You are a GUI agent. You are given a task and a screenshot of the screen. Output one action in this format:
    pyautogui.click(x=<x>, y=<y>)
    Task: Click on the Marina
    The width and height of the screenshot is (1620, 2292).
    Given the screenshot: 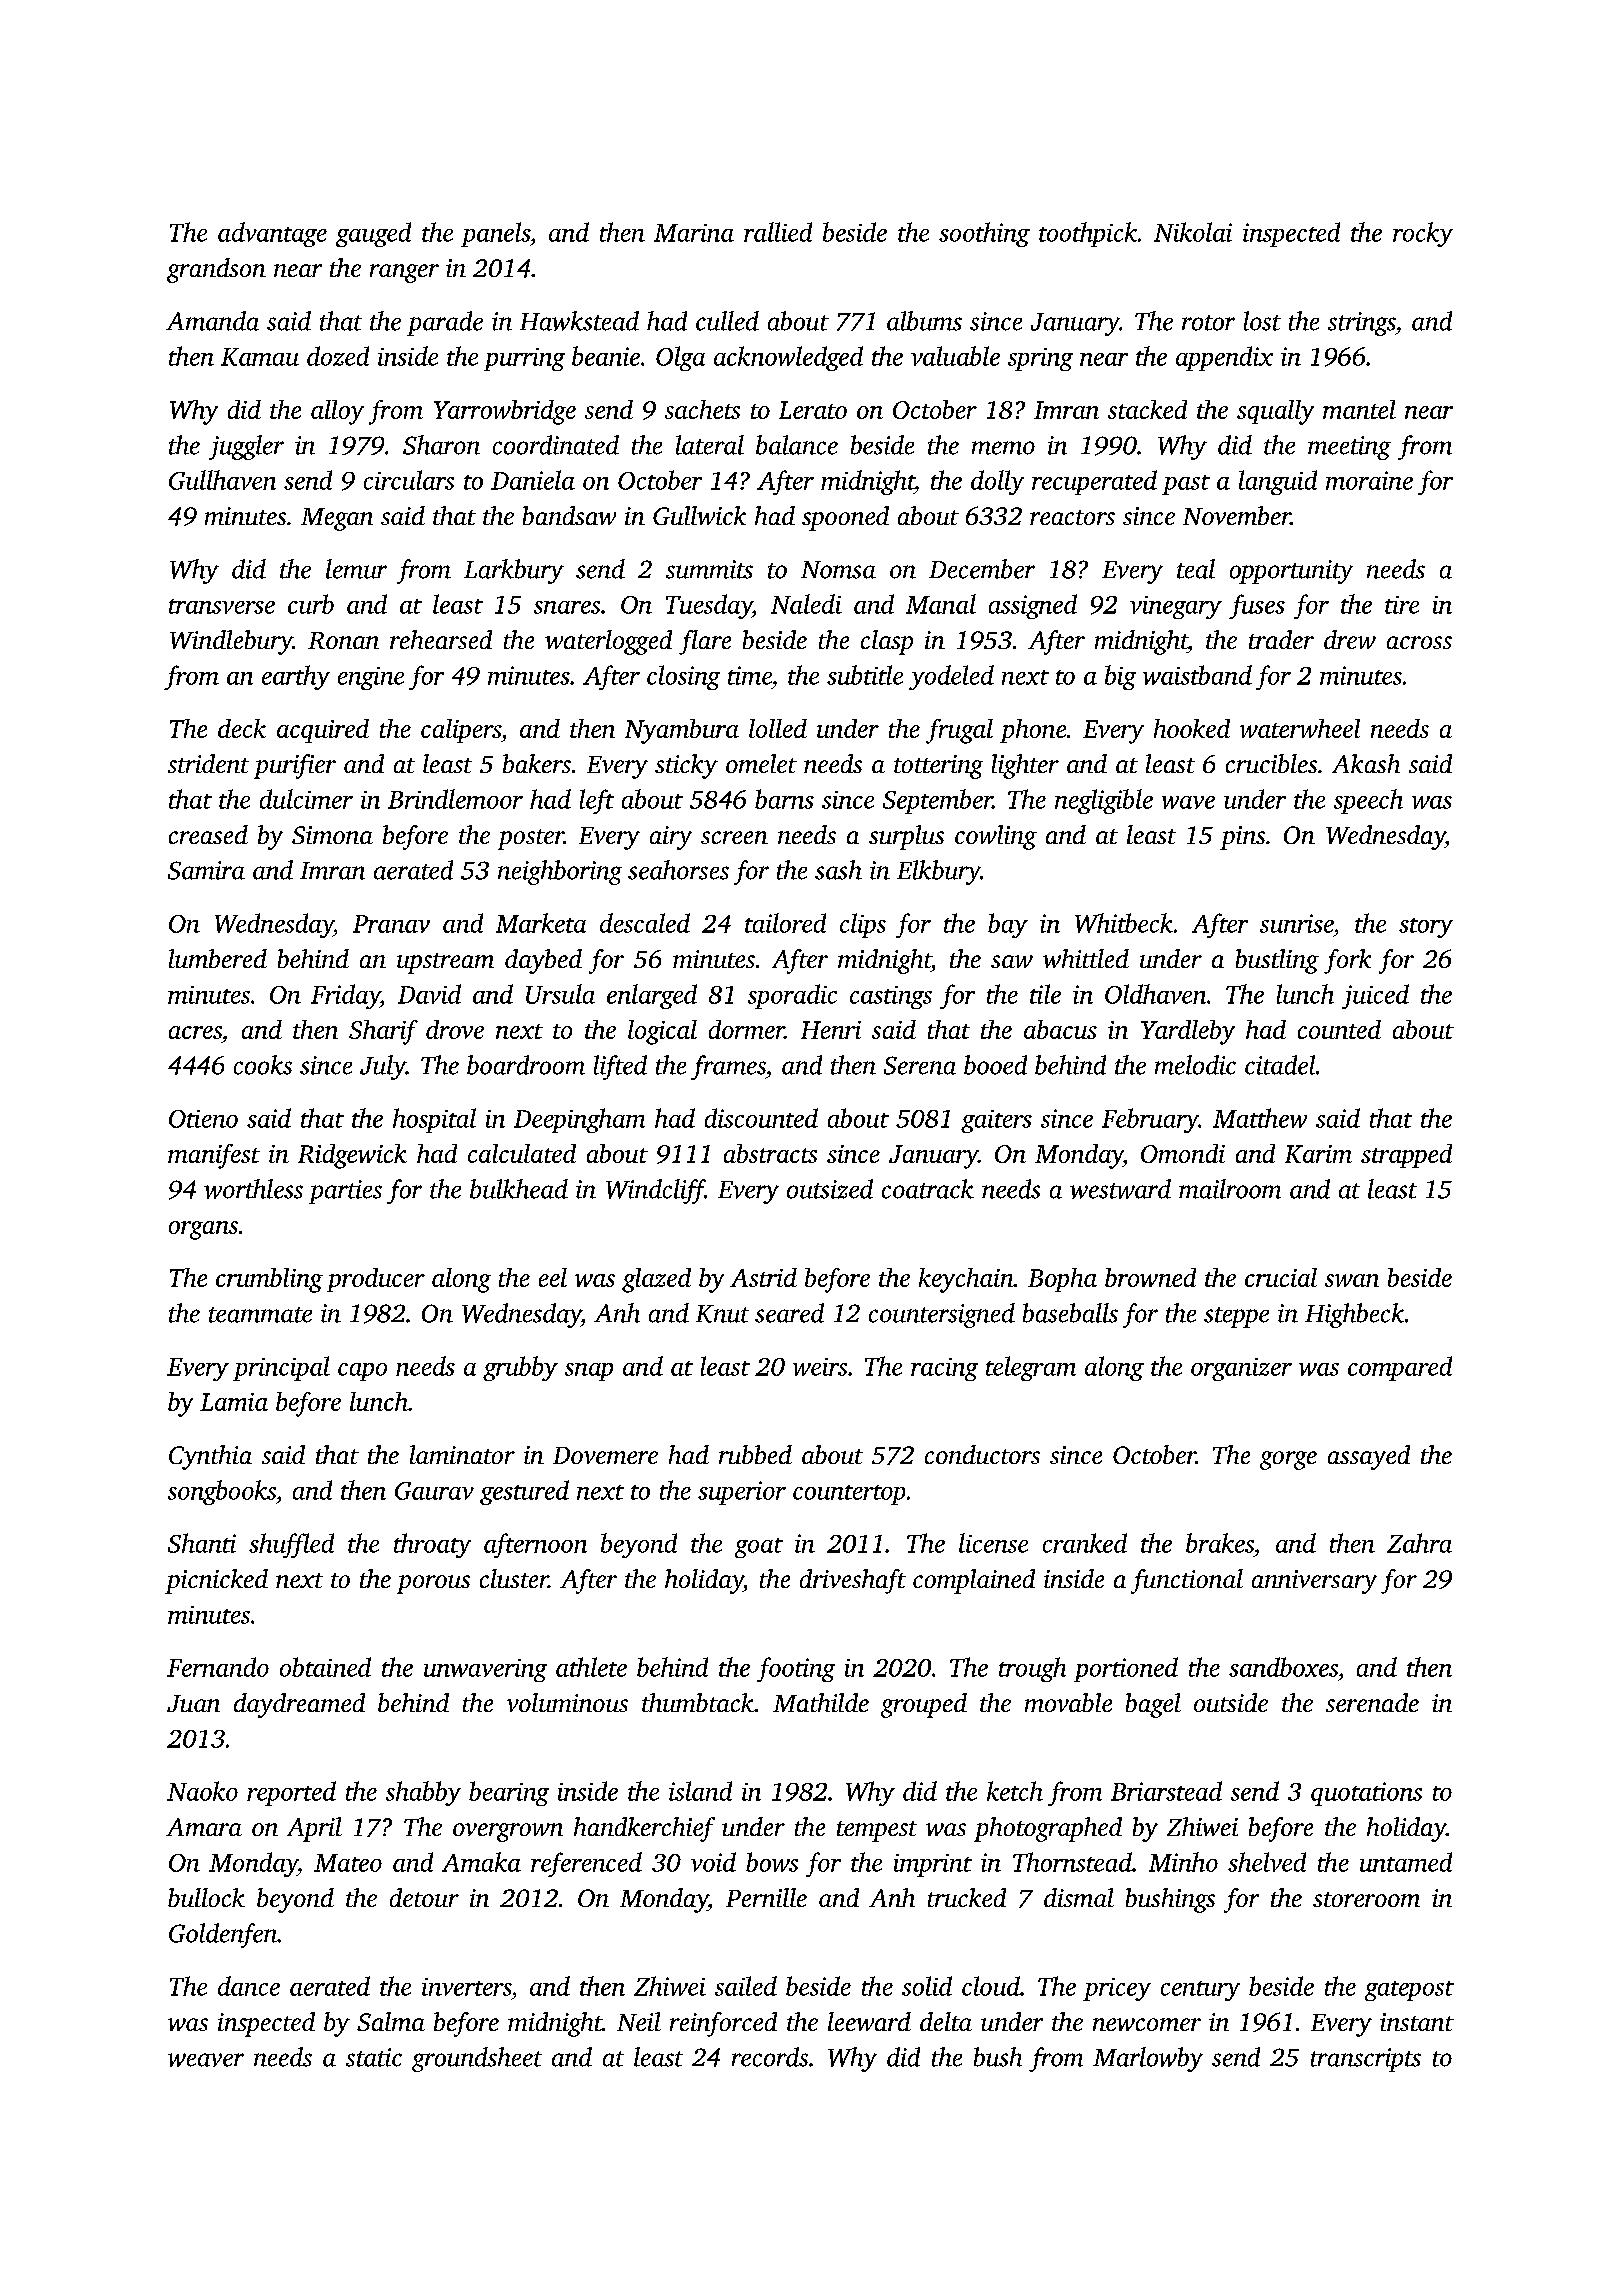 What is the action you would take?
    pyautogui.click(x=694, y=233)
